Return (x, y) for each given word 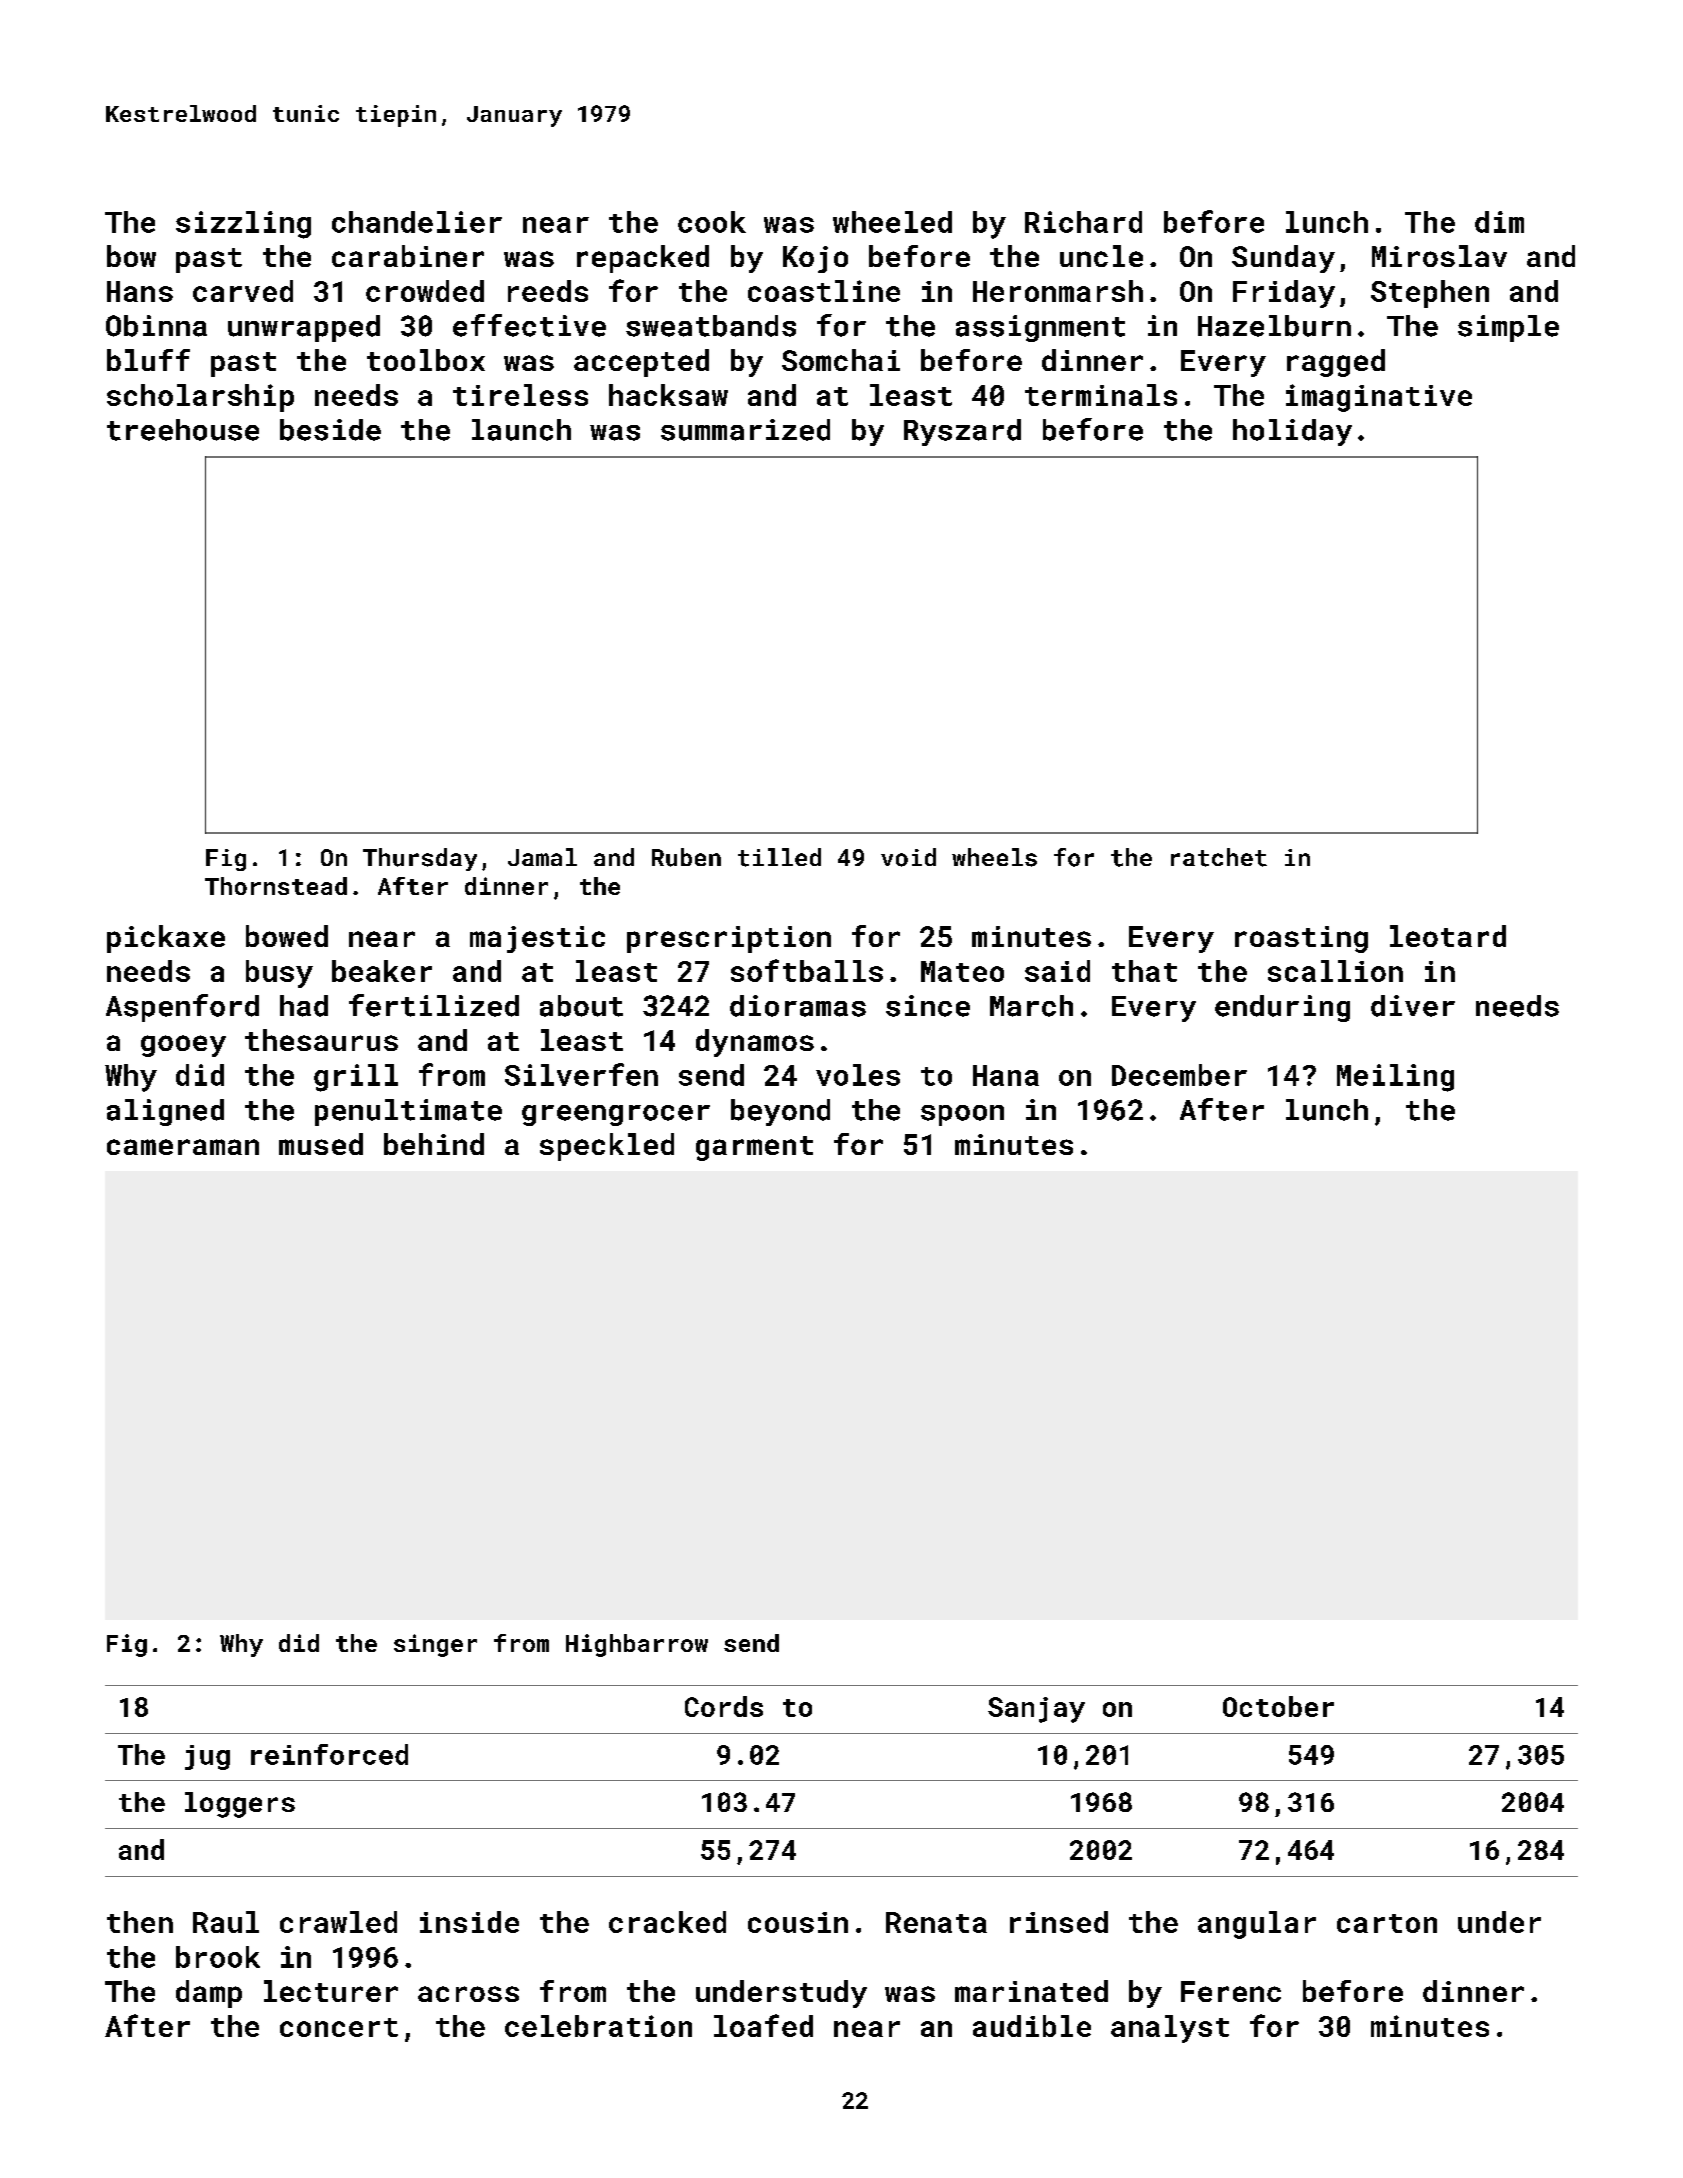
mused (321, 1144)
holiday (1292, 432)
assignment (1040, 328)
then (140, 1922)
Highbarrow (637, 1645)
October (1278, 1706)
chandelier (417, 222)
